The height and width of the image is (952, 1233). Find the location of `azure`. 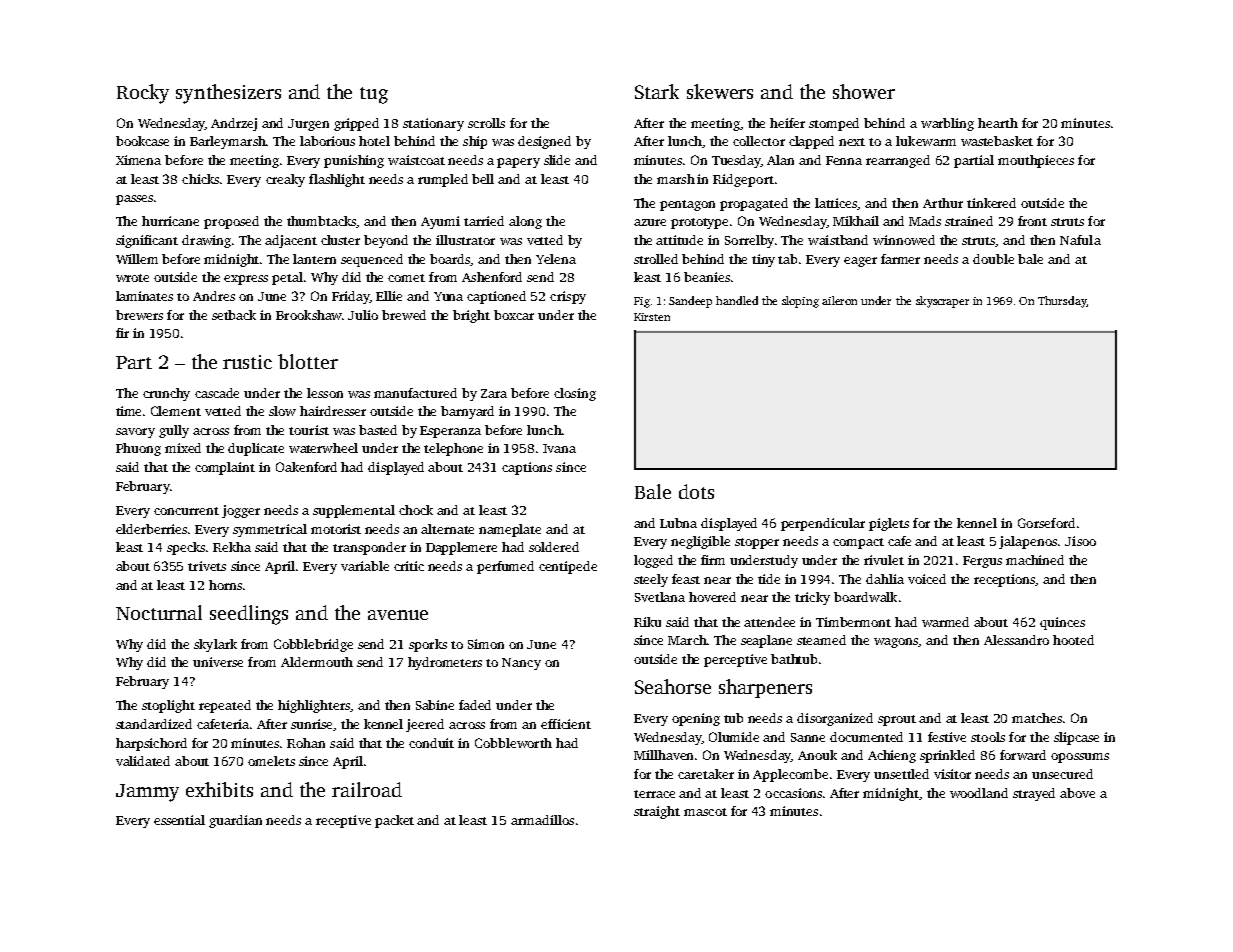

azure is located at coordinates (650, 222).
